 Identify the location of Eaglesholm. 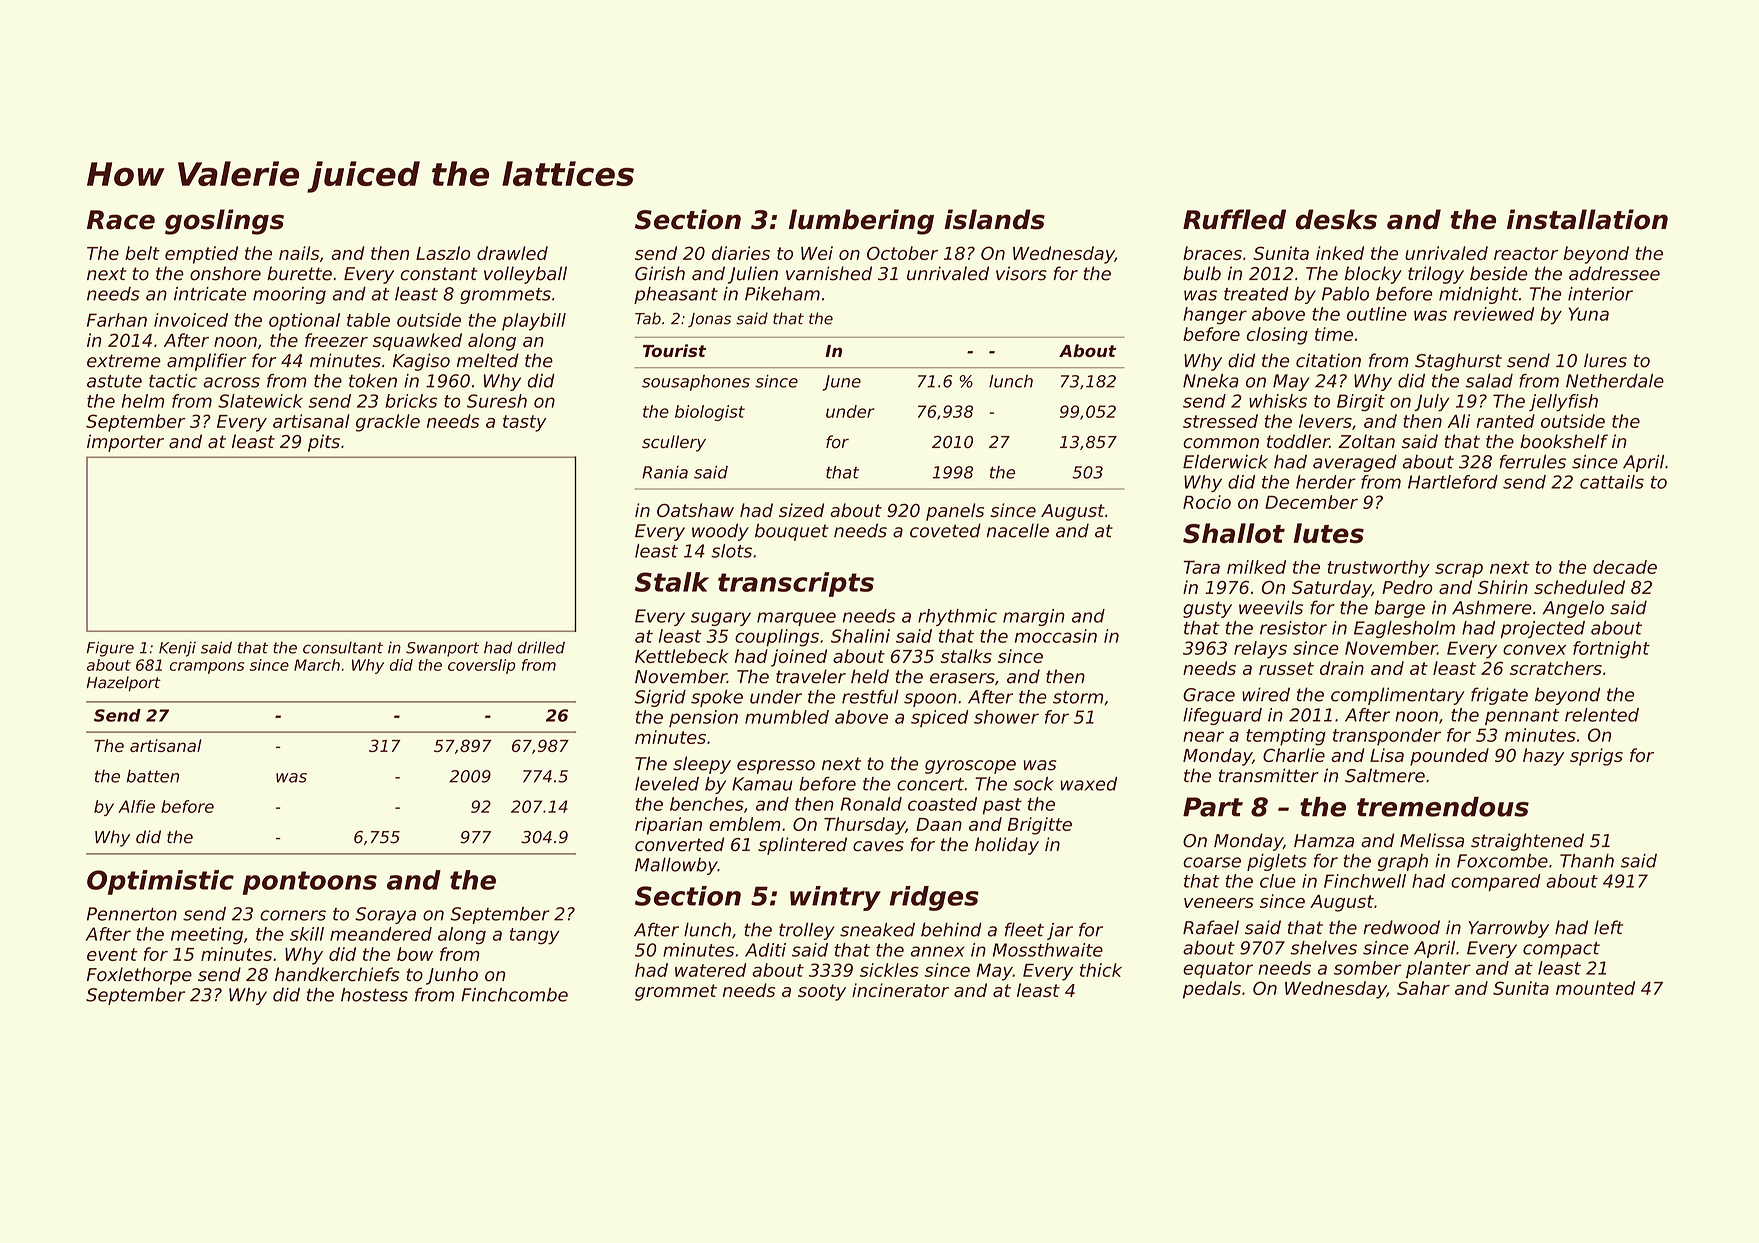
(1404, 629).
